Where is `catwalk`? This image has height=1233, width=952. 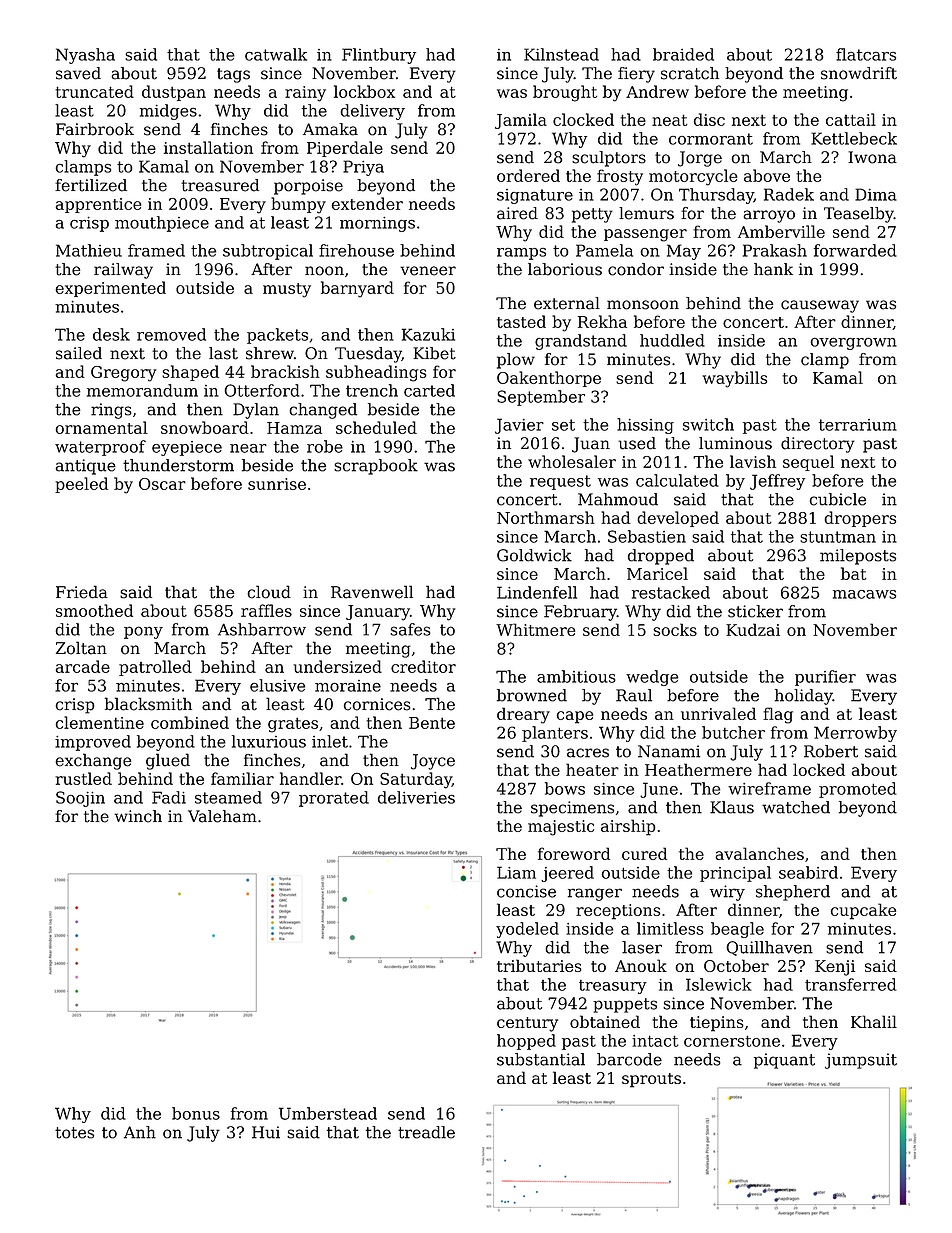 catwalk is located at coordinates (276, 54).
